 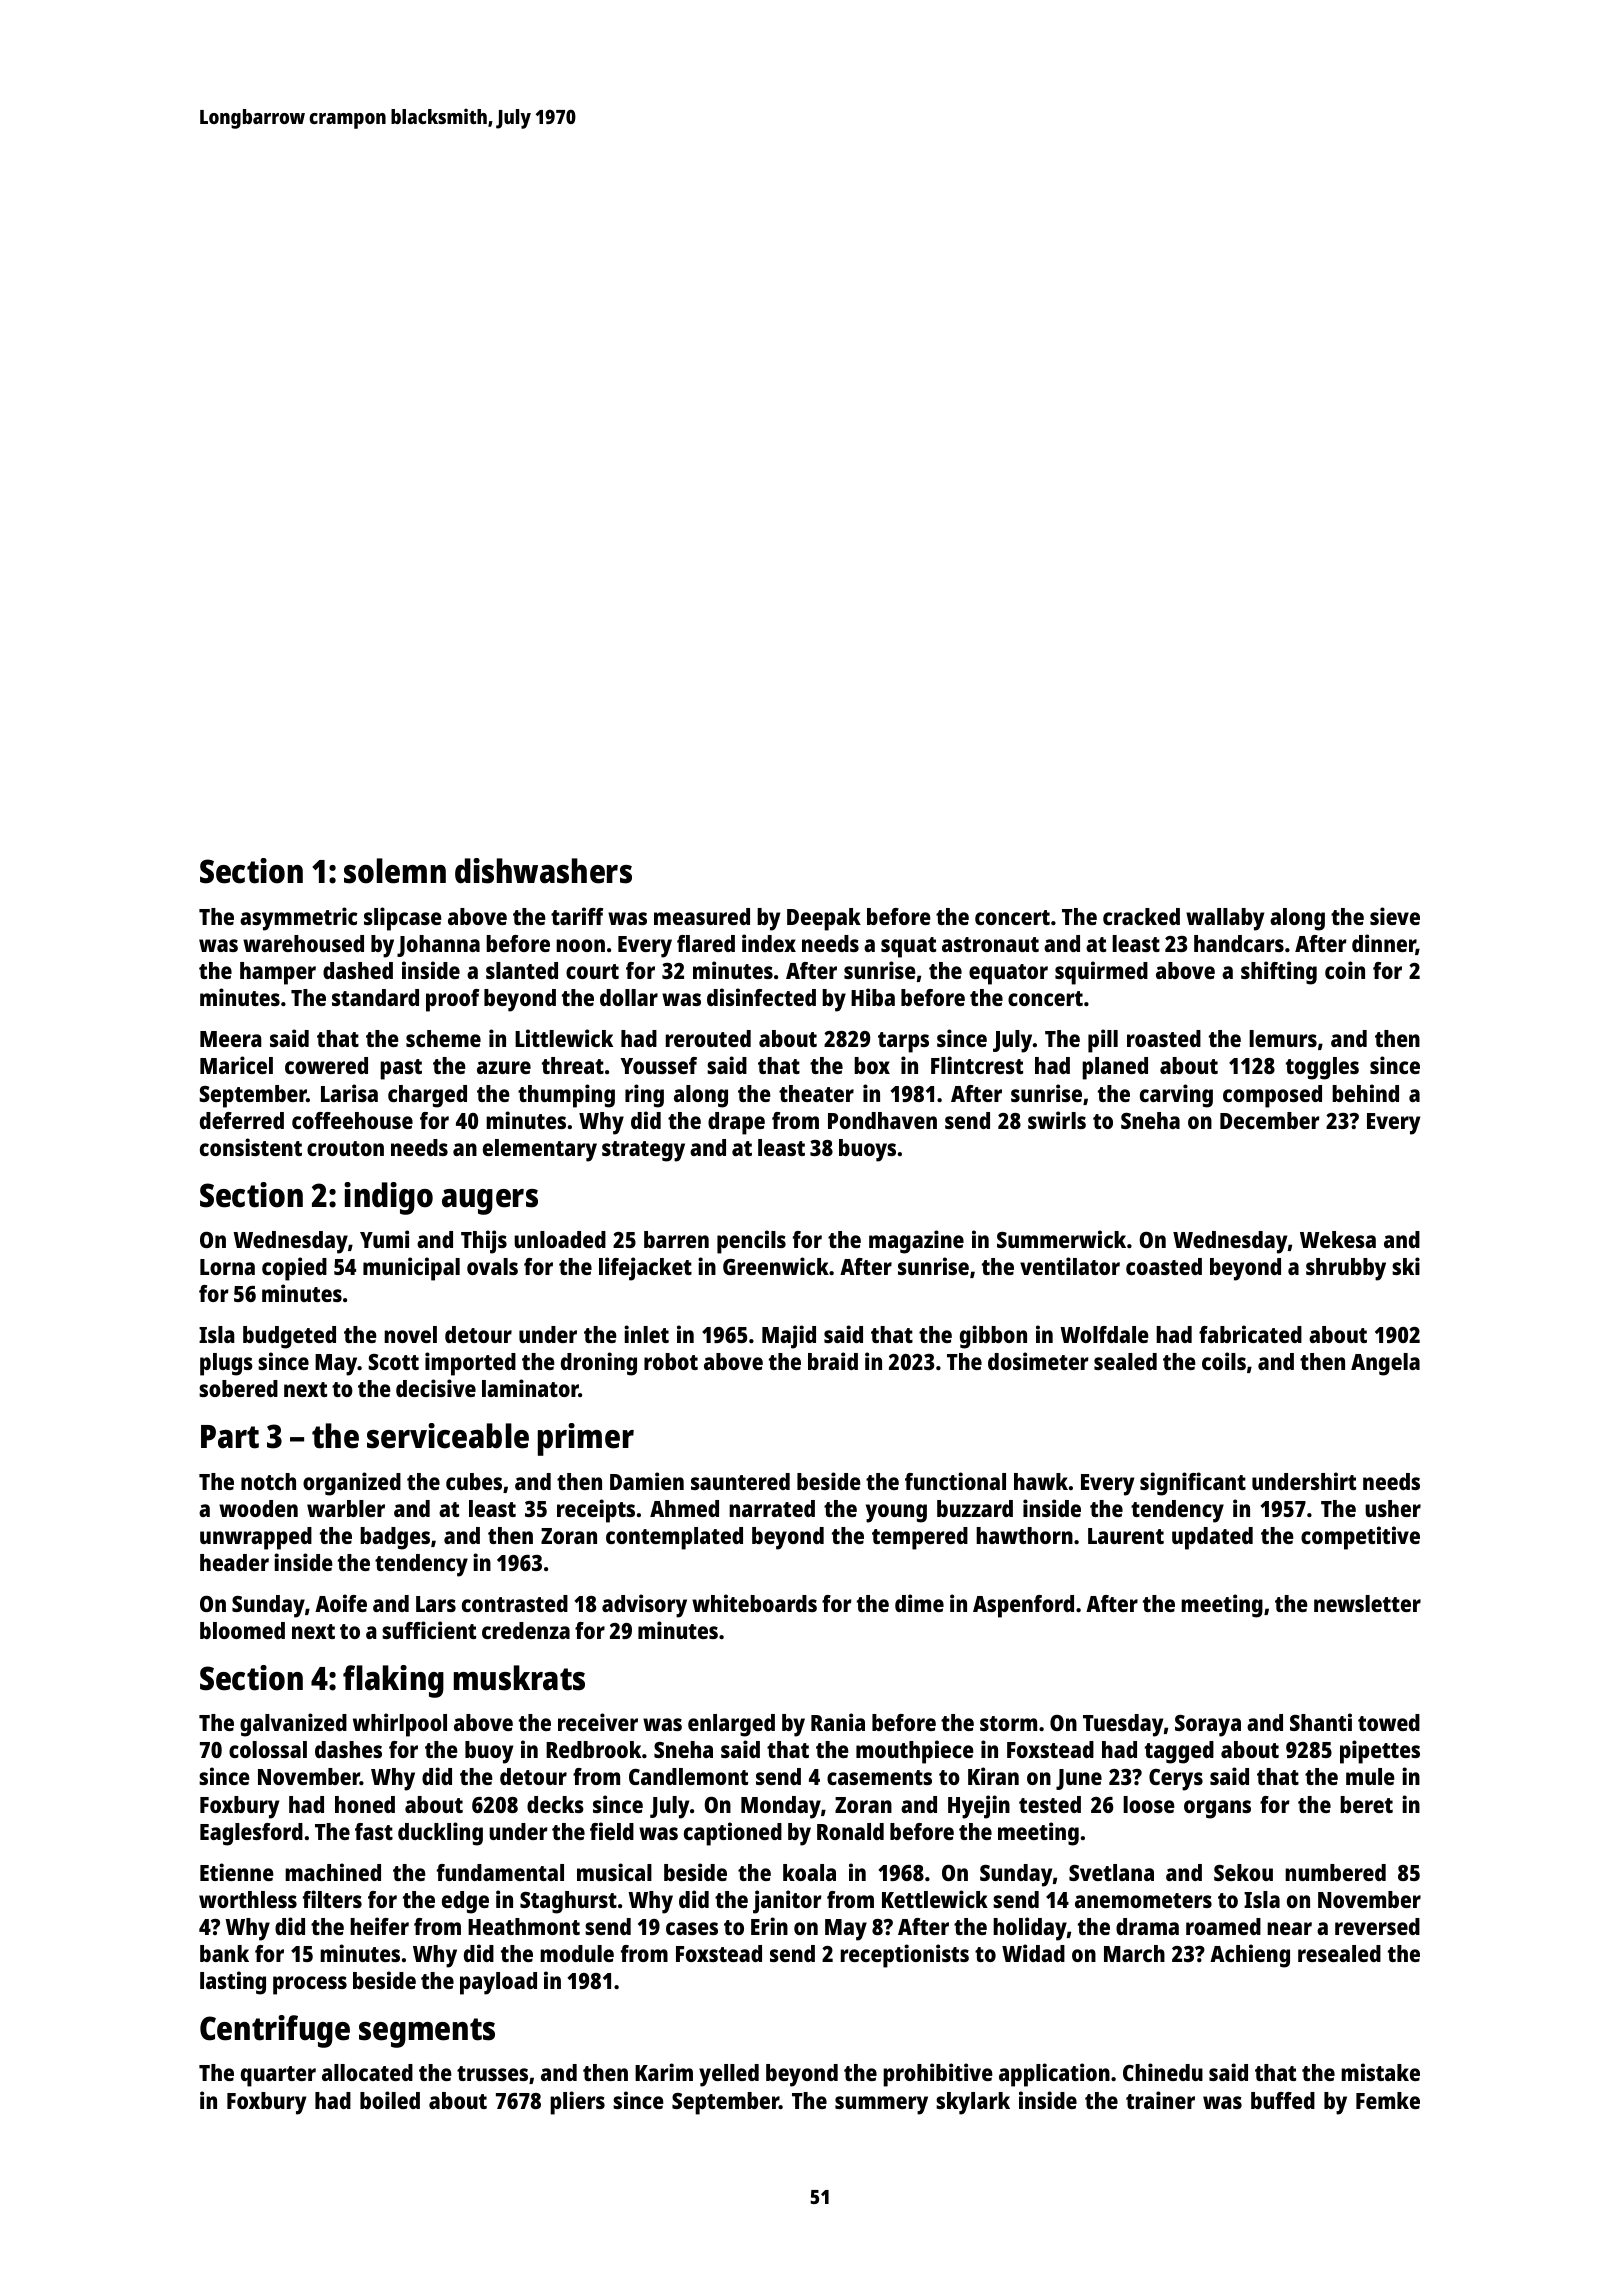 I want to click on court, so click(x=592, y=971).
